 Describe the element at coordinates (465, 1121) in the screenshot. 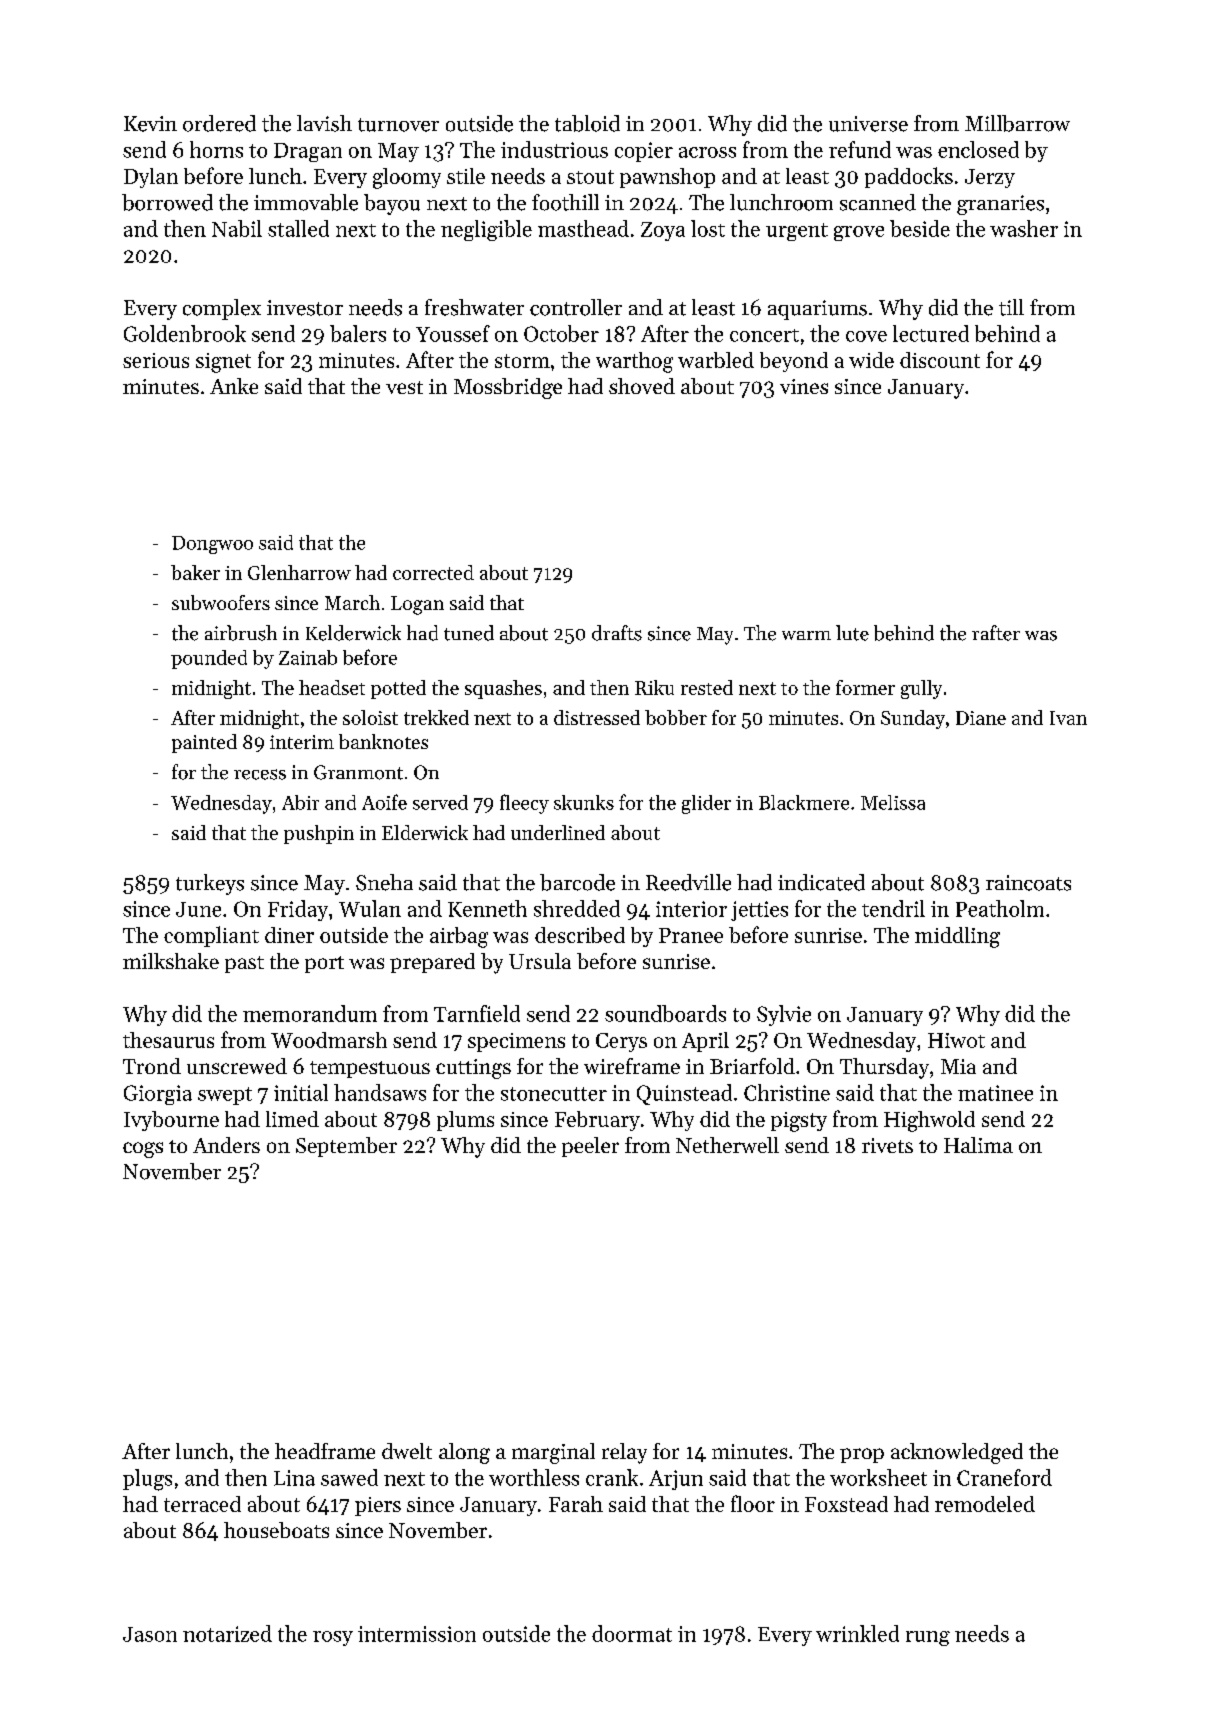

I see `plums` at that location.
